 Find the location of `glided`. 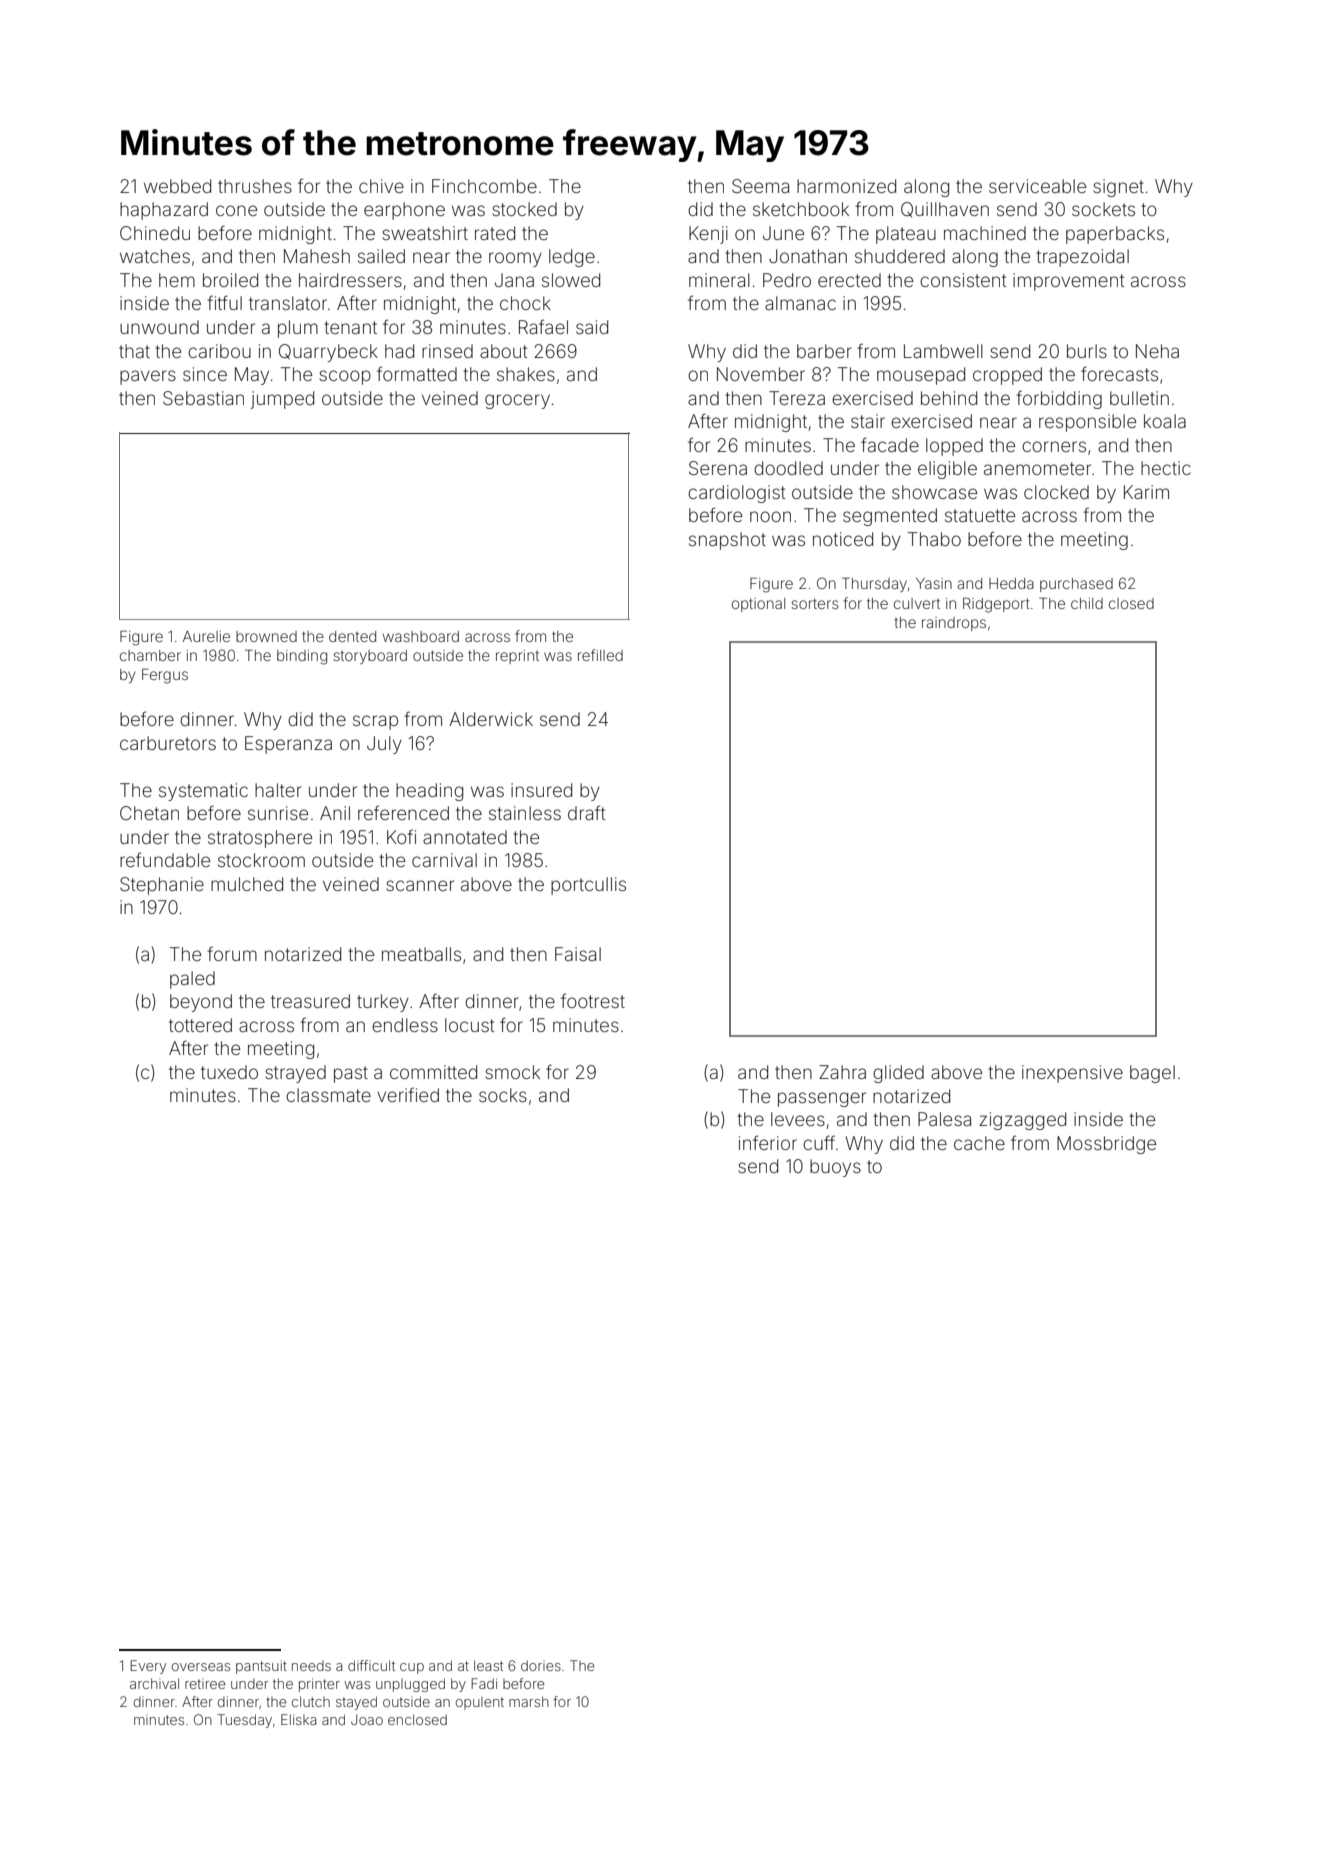

glided is located at coordinates (898, 1074).
